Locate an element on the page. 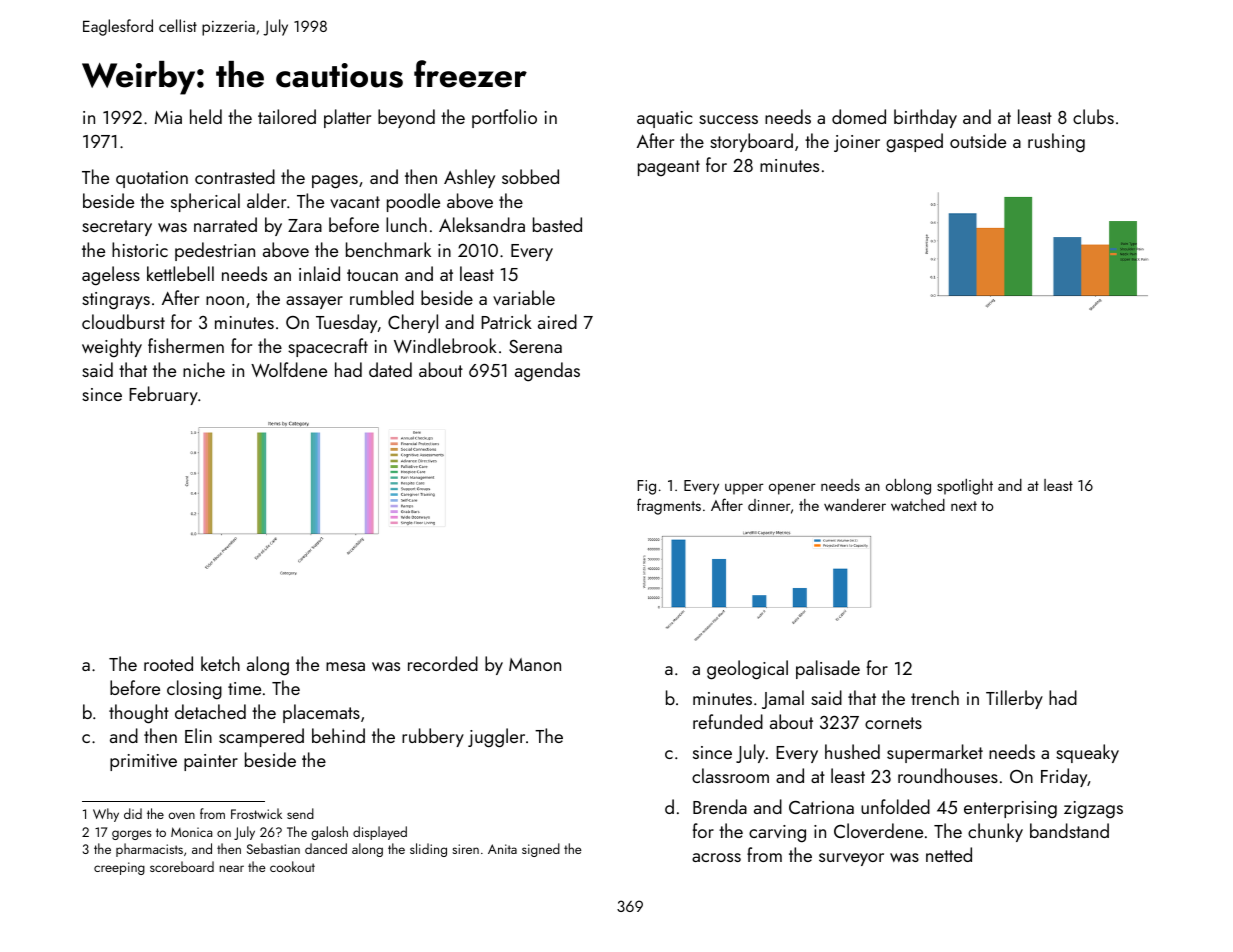 The width and height of the image is (1233, 952). fragments is located at coordinates (669, 506).
